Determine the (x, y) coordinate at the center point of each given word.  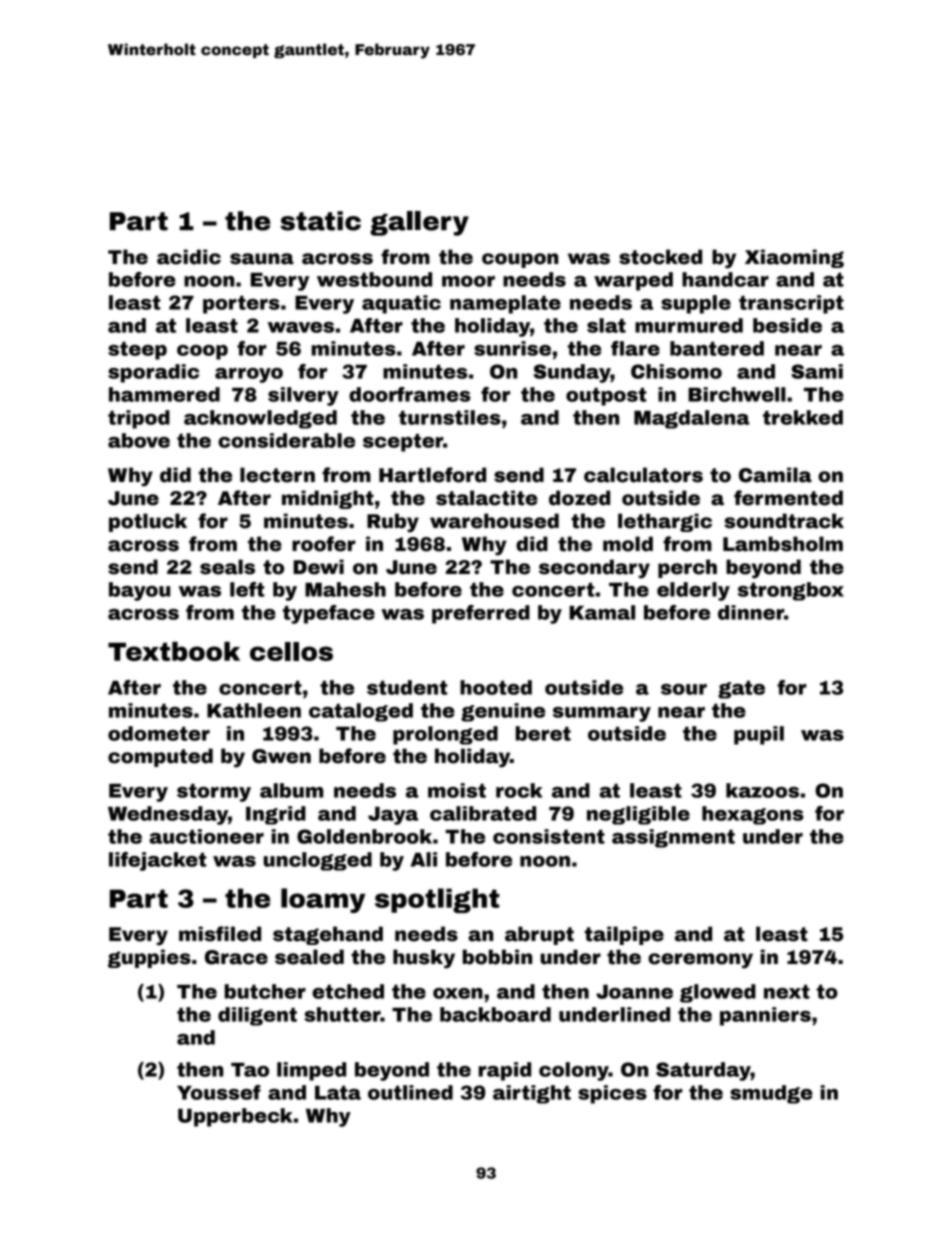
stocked (660, 257)
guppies (149, 958)
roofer (324, 544)
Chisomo (676, 371)
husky (424, 959)
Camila (775, 475)
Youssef (219, 1092)
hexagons (753, 815)
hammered (164, 394)
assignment (673, 838)
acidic (189, 257)
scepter (403, 443)
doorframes (410, 394)
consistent (549, 836)
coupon (520, 260)
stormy (214, 793)
